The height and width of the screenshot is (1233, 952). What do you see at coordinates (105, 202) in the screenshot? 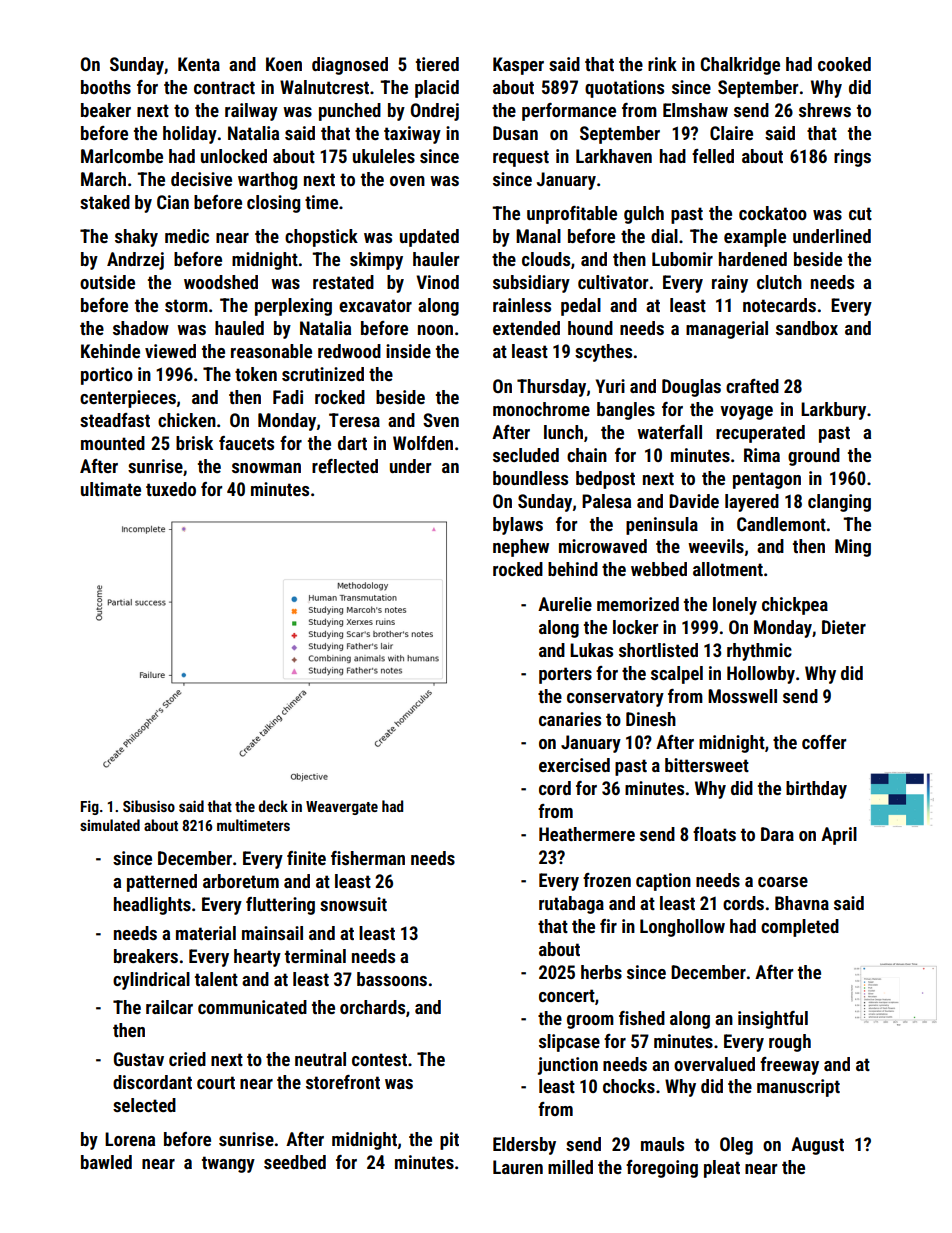
I see `staked` at bounding box center [105, 202].
